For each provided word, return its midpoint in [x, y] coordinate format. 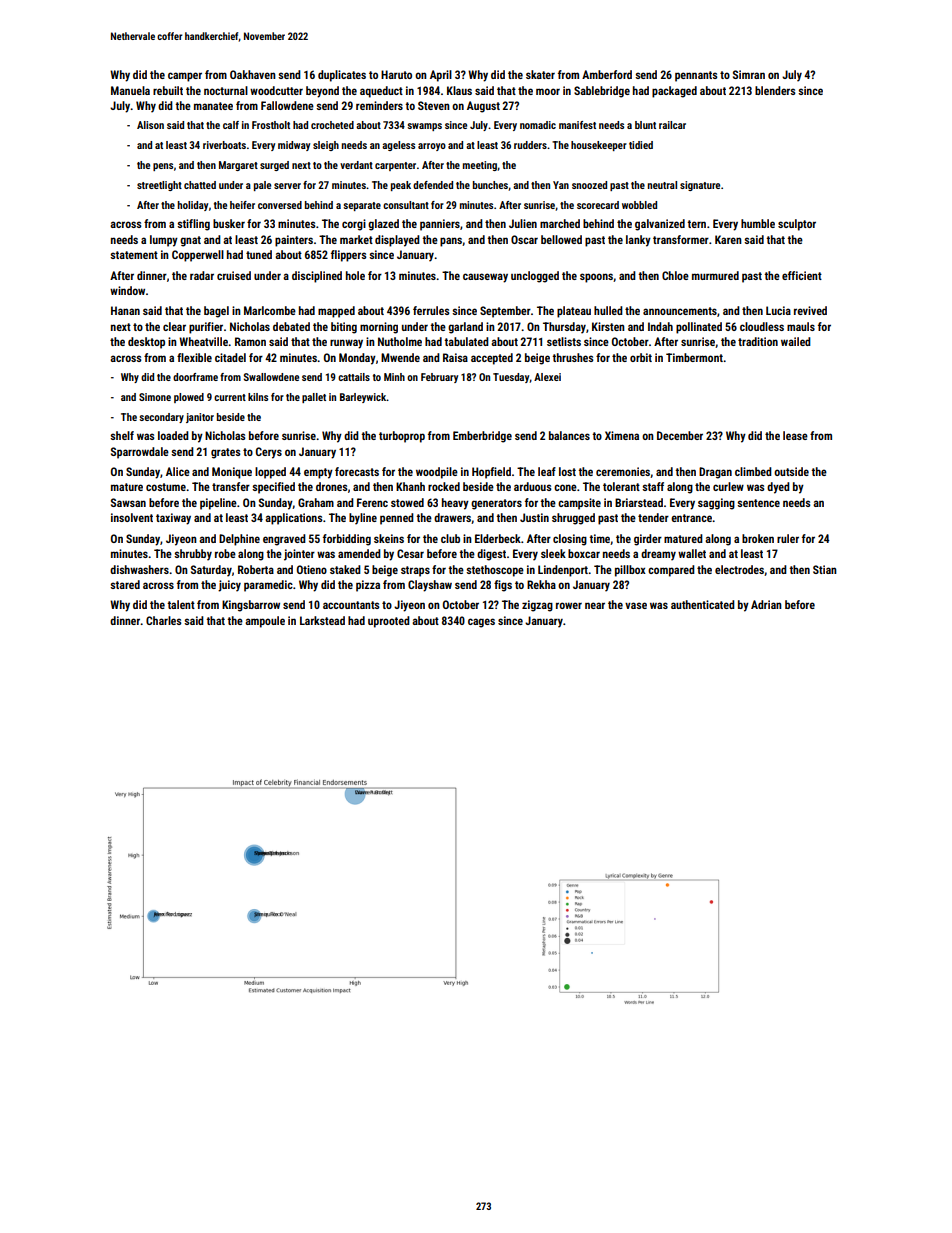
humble [758, 223]
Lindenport [563, 571]
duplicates [342, 76]
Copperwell [198, 256]
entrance [691, 518]
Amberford [607, 74]
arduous [533, 486]
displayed [397, 241]
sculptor [797, 225]
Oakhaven [253, 74]
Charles [164, 620]
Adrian [766, 604]
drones [332, 486]
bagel [216, 312]
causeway [485, 278]
